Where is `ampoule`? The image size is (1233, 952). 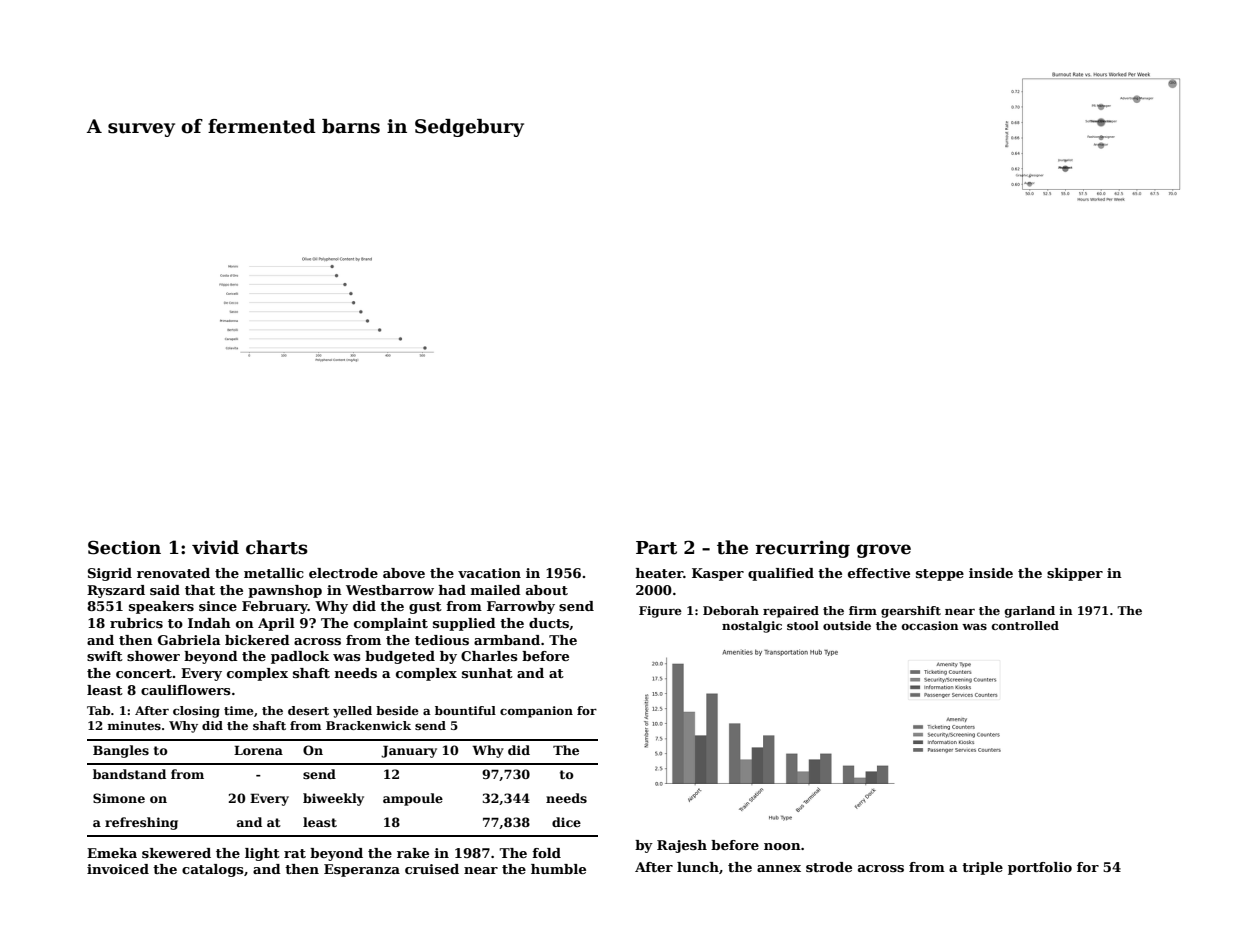
ampoule is located at coordinates (413, 799).
